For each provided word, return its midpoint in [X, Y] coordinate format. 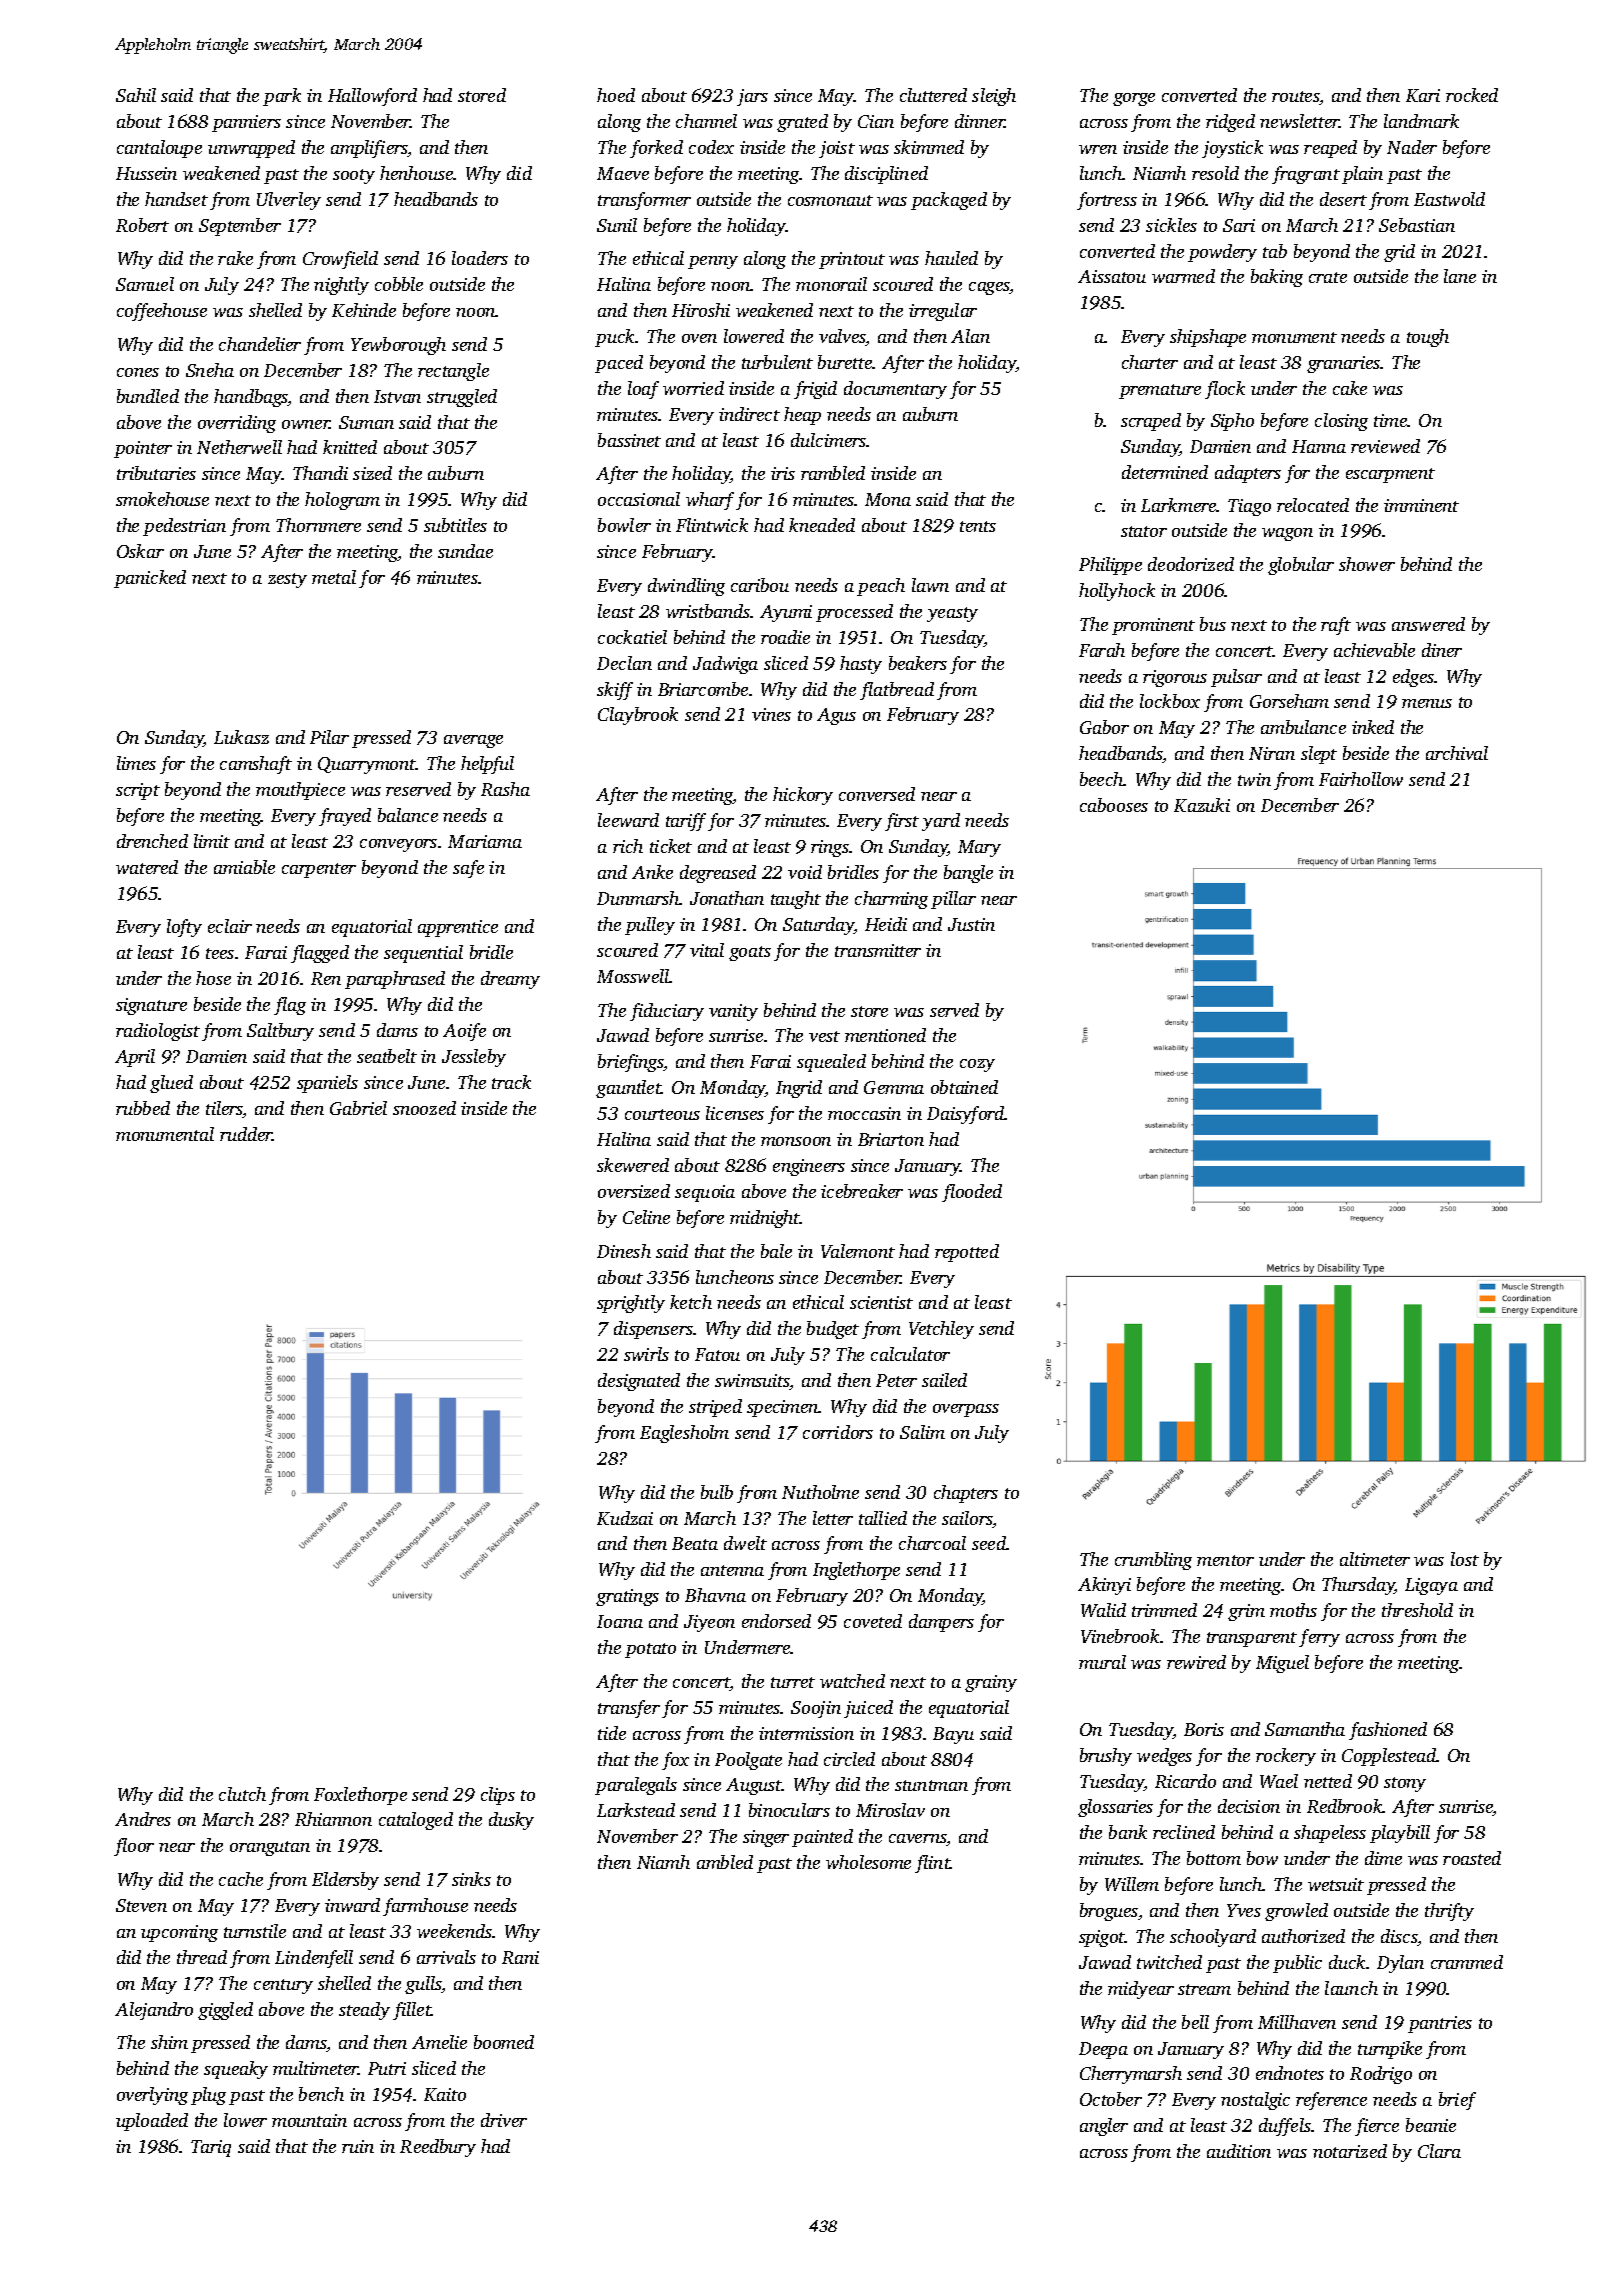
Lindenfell [314, 1959]
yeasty [952, 614]
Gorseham [1289, 701]
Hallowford [372, 97]
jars [752, 97]
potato [650, 1650]
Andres [143, 1819]
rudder [246, 1134]
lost [1465, 1559]
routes [1296, 98]
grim [1246, 1612]
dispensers [653, 1330]
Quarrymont [367, 765]
